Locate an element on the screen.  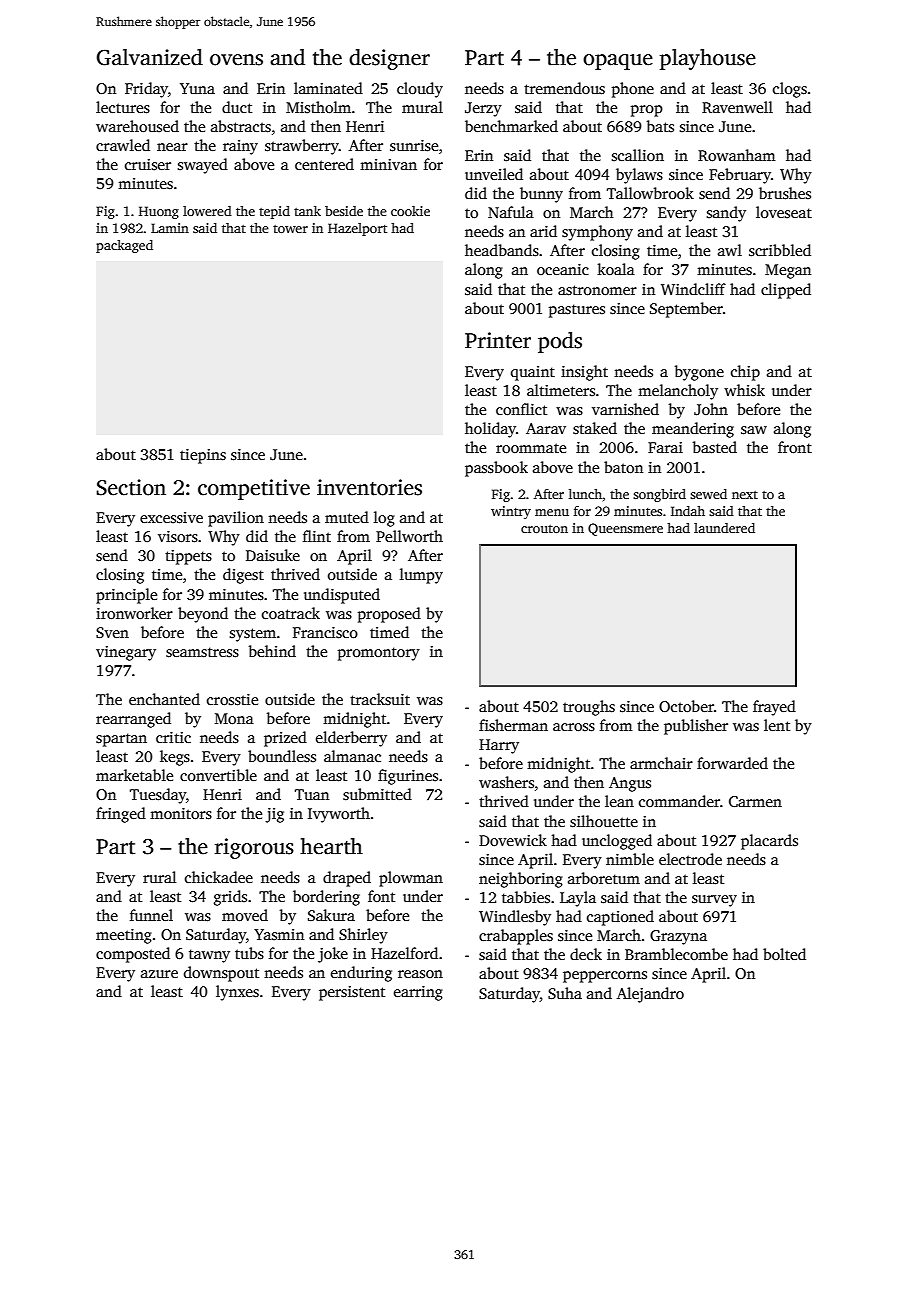
lowered is located at coordinates (207, 211).
